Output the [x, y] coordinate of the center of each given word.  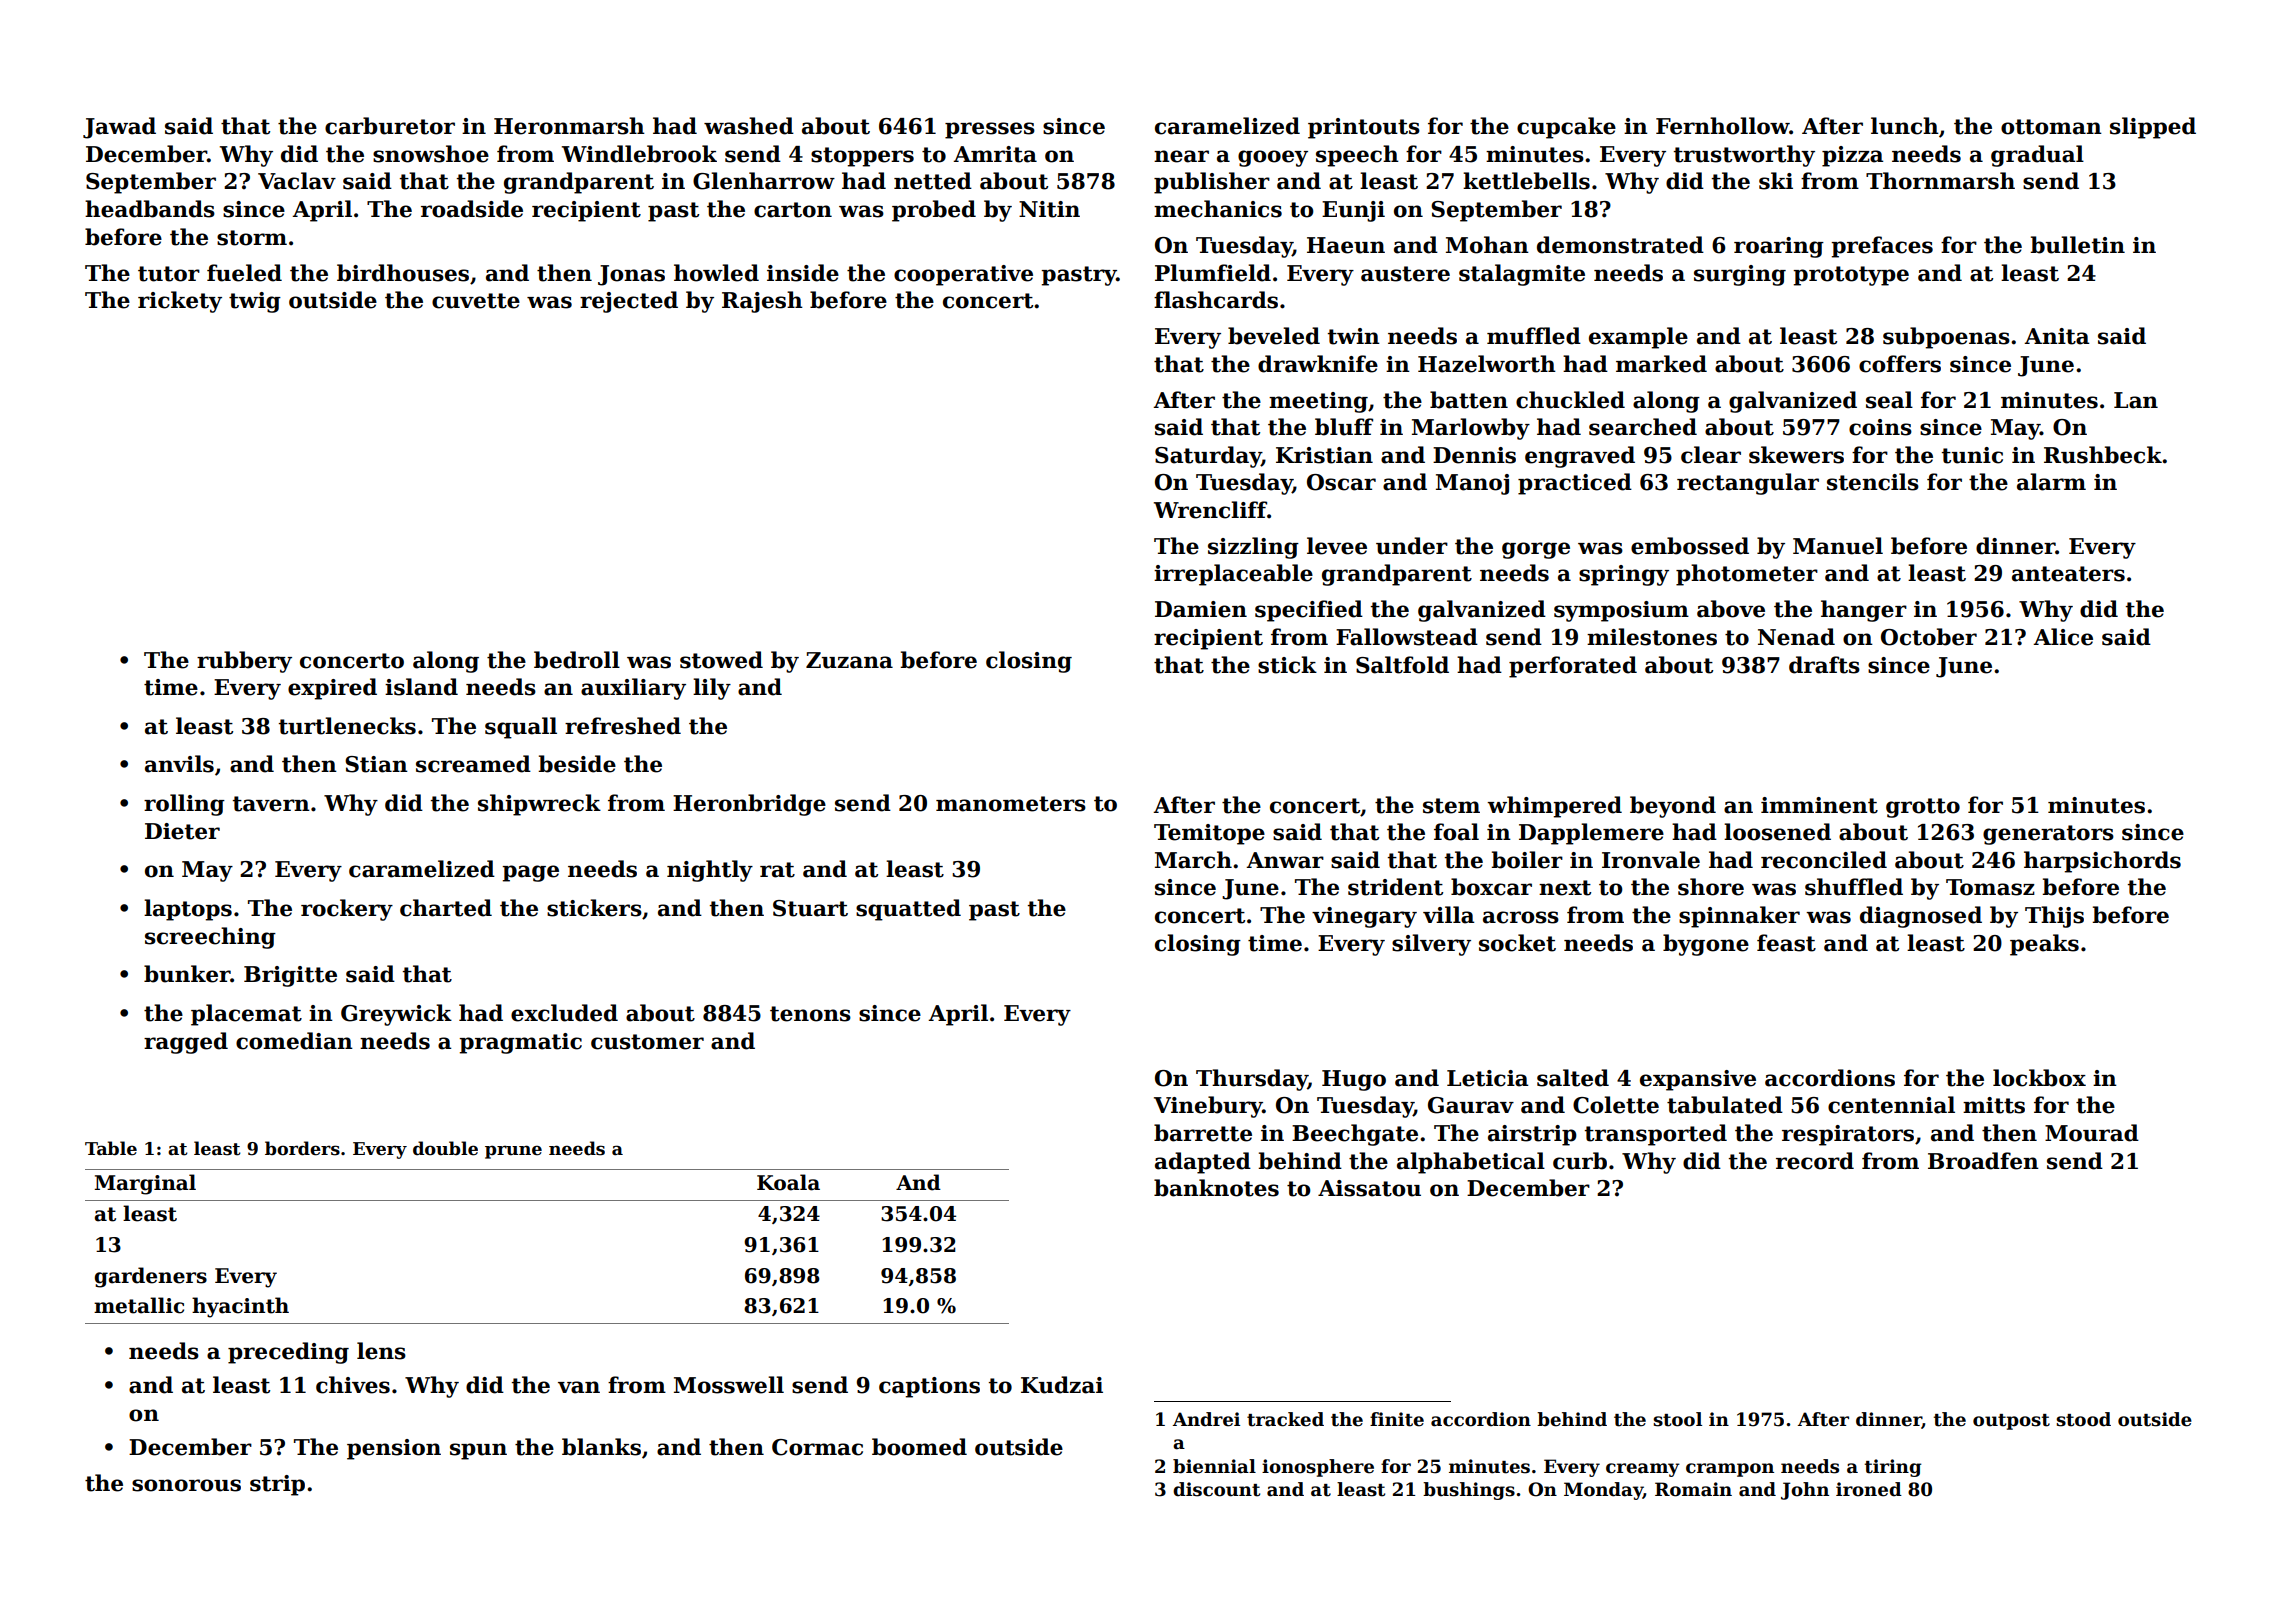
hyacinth [240, 1307]
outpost [2011, 1422]
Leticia [1487, 1078]
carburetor [390, 126]
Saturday [1208, 457]
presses [990, 130]
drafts [1824, 665]
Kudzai [1062, 1385]
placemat [246, 1015]
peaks [2044, 945]
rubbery [244, 662]
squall [521, 728]
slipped [2153, 128]
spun [478, 1451]
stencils [1873, 482]
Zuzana [849, 660]
